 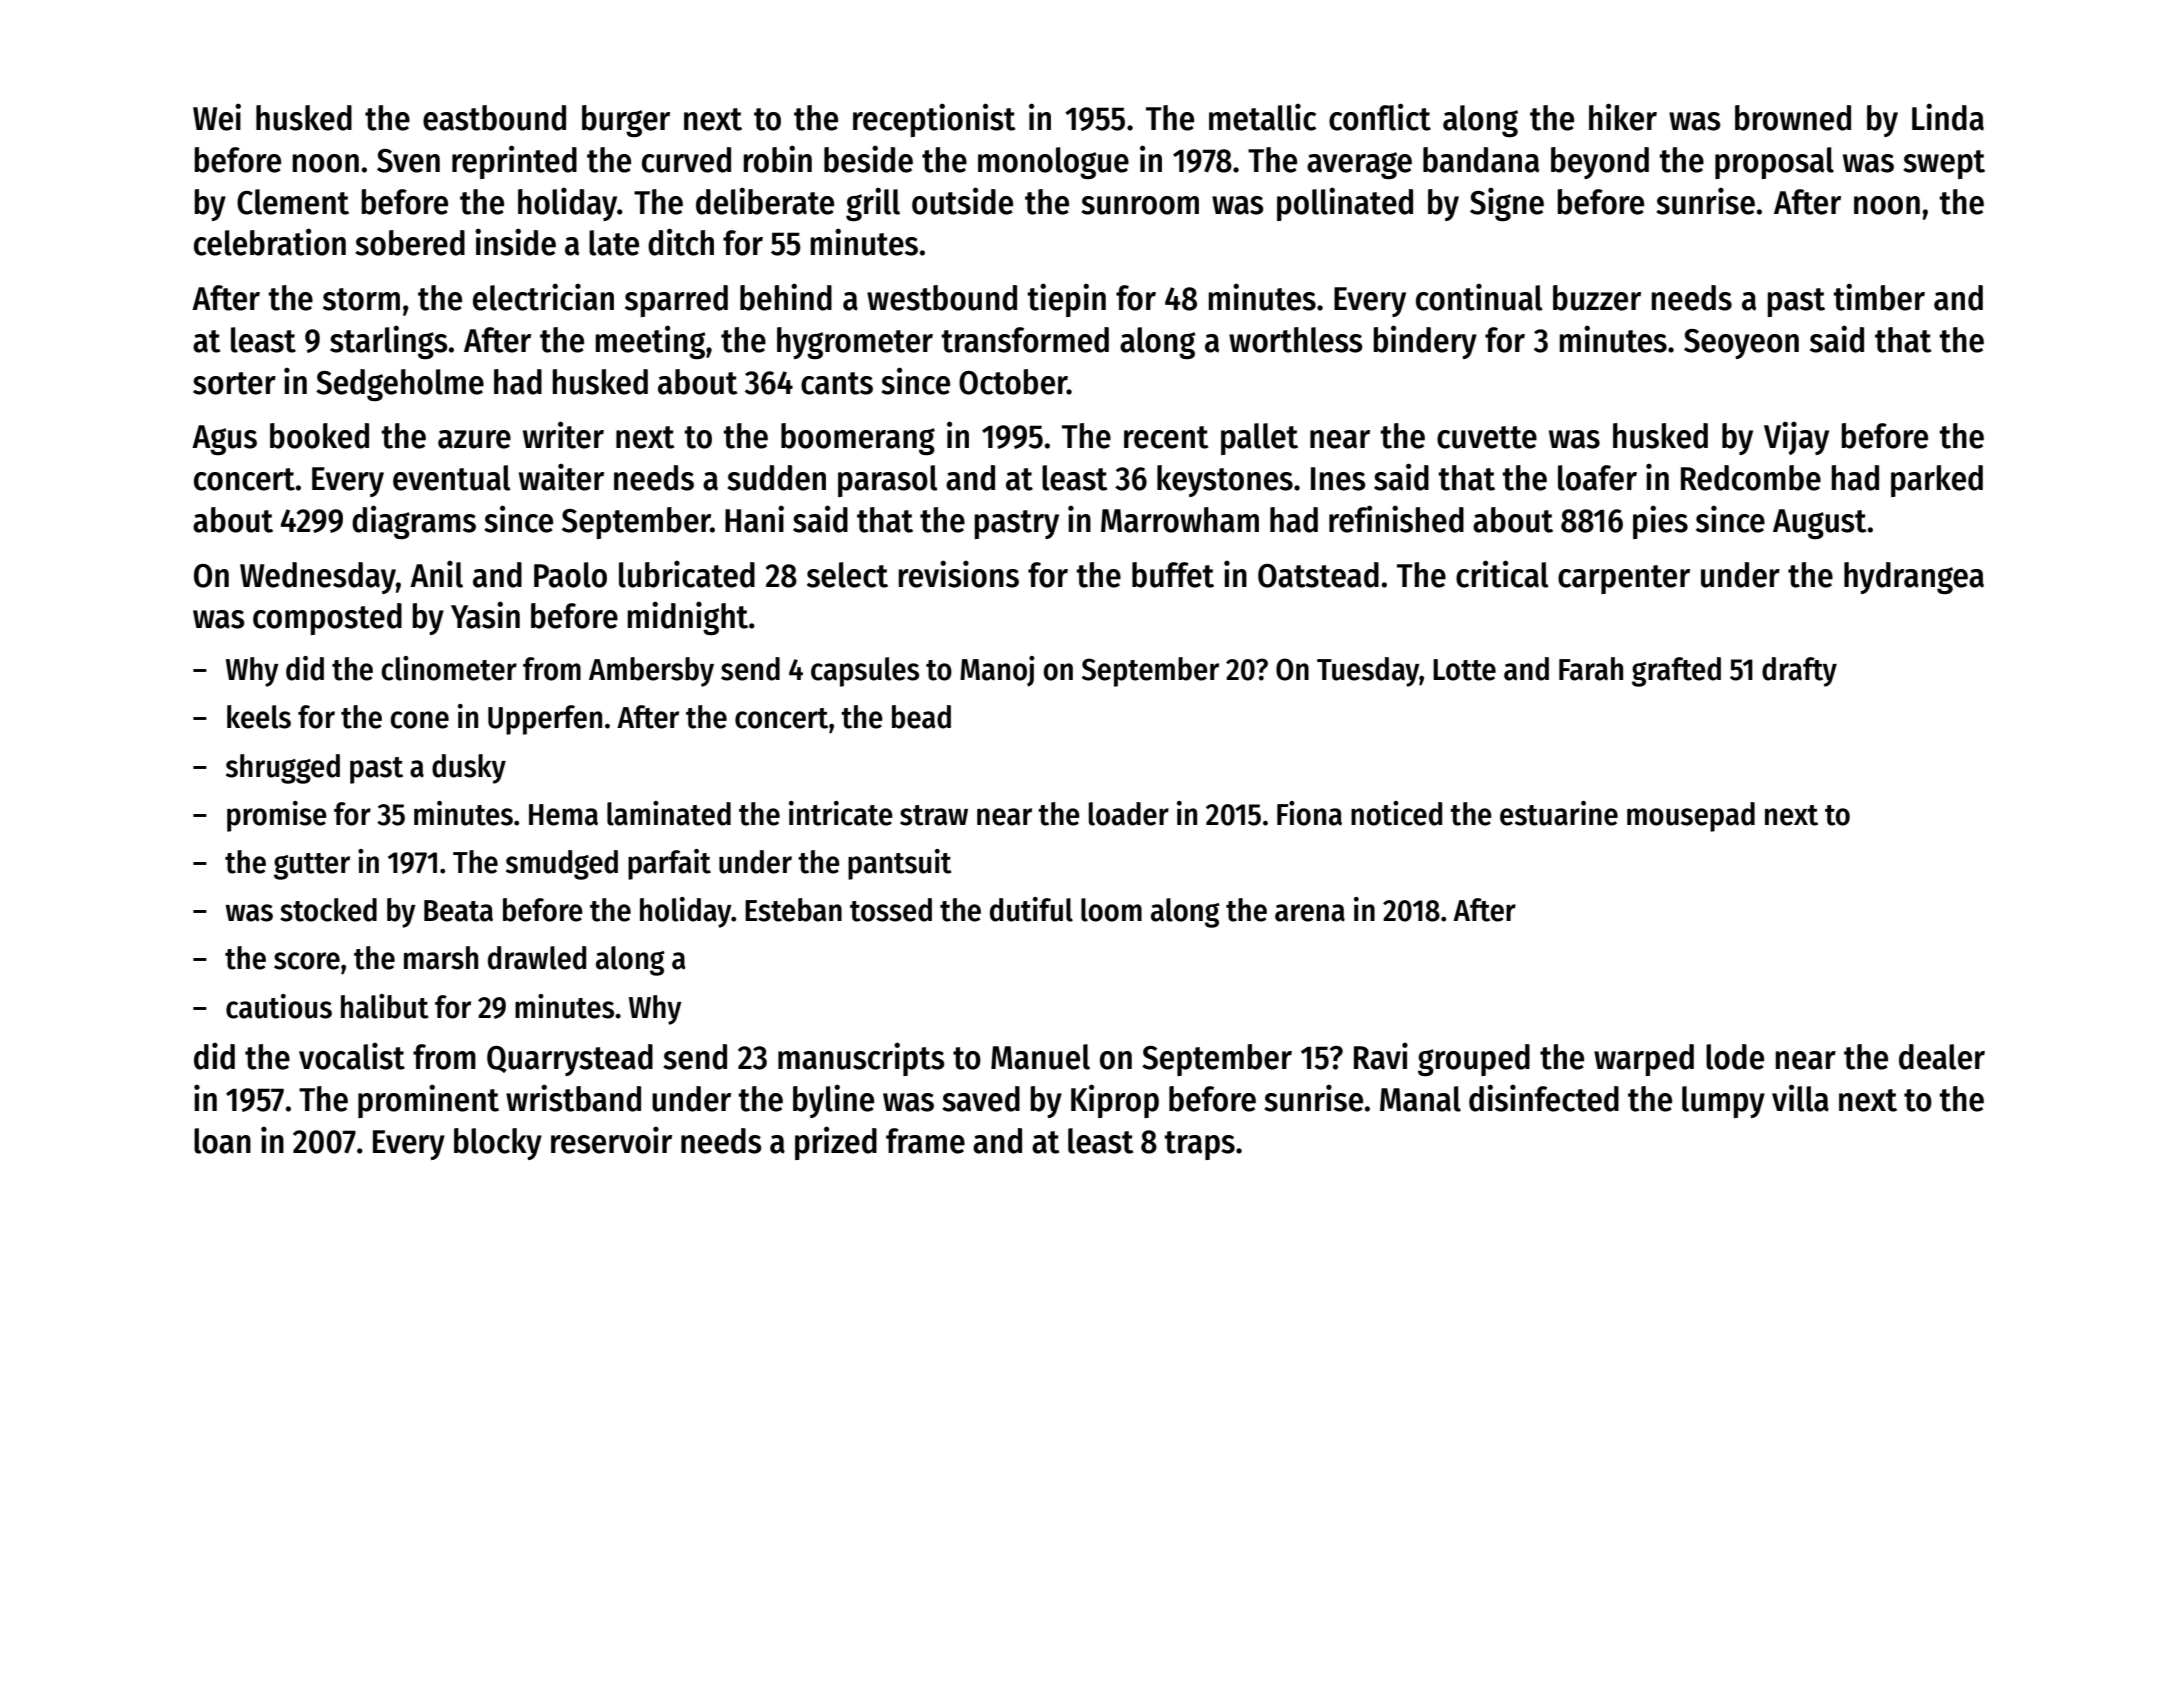 What do you see at coordinates (361, 299) in the page?
I see `storm` at bounding box center [361, 299].
